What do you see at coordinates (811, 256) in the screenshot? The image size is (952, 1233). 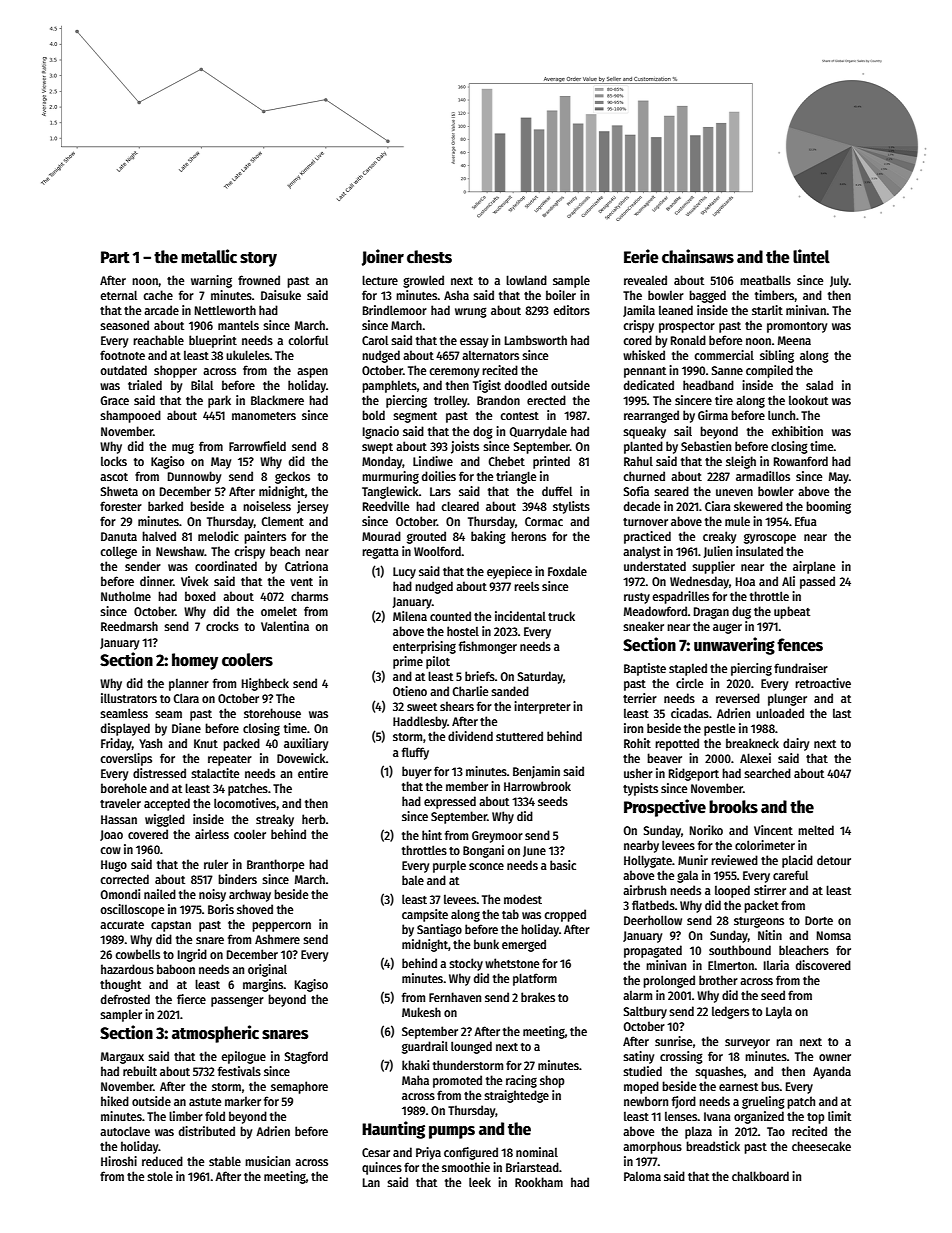 I see `lintel` at bounding box center [811, 256].
